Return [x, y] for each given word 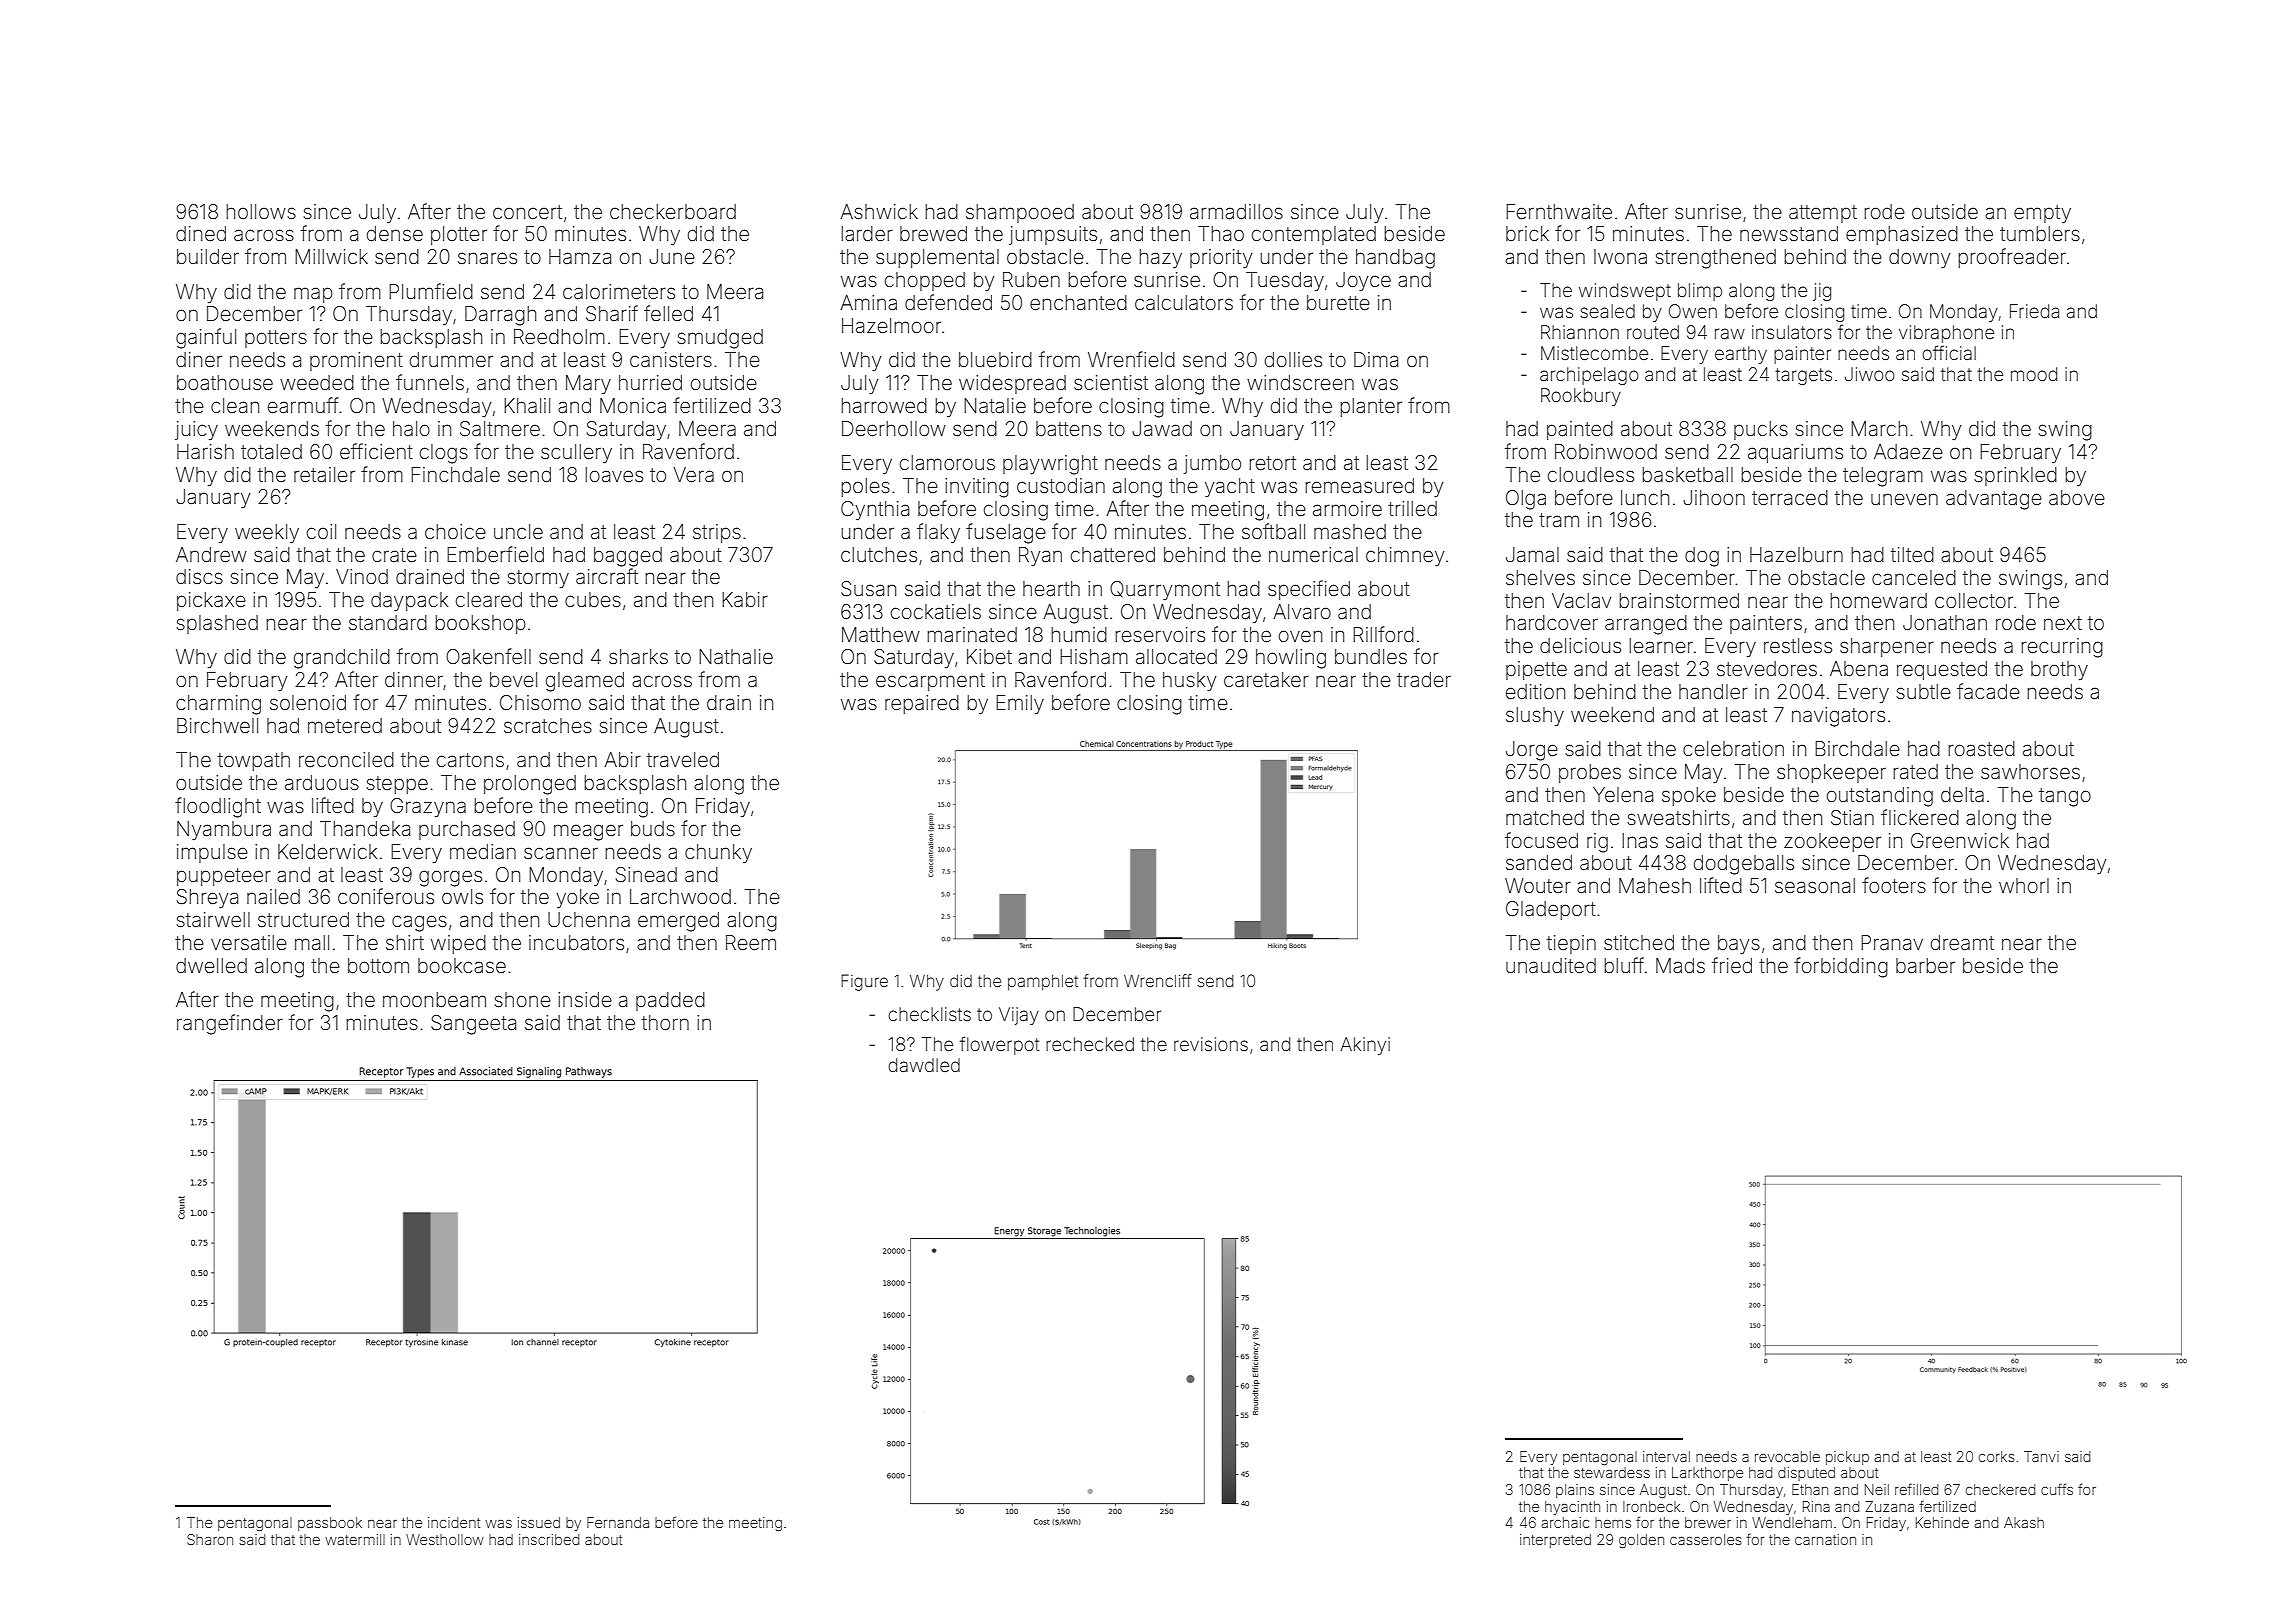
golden [1641, 1541]
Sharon [210, 1539]
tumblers [2040, 233]
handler [1713, 691]
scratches [548, 725]
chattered [1113, 554]
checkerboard [673, 211]
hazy [1161, 258]
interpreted [1555, 1541]
